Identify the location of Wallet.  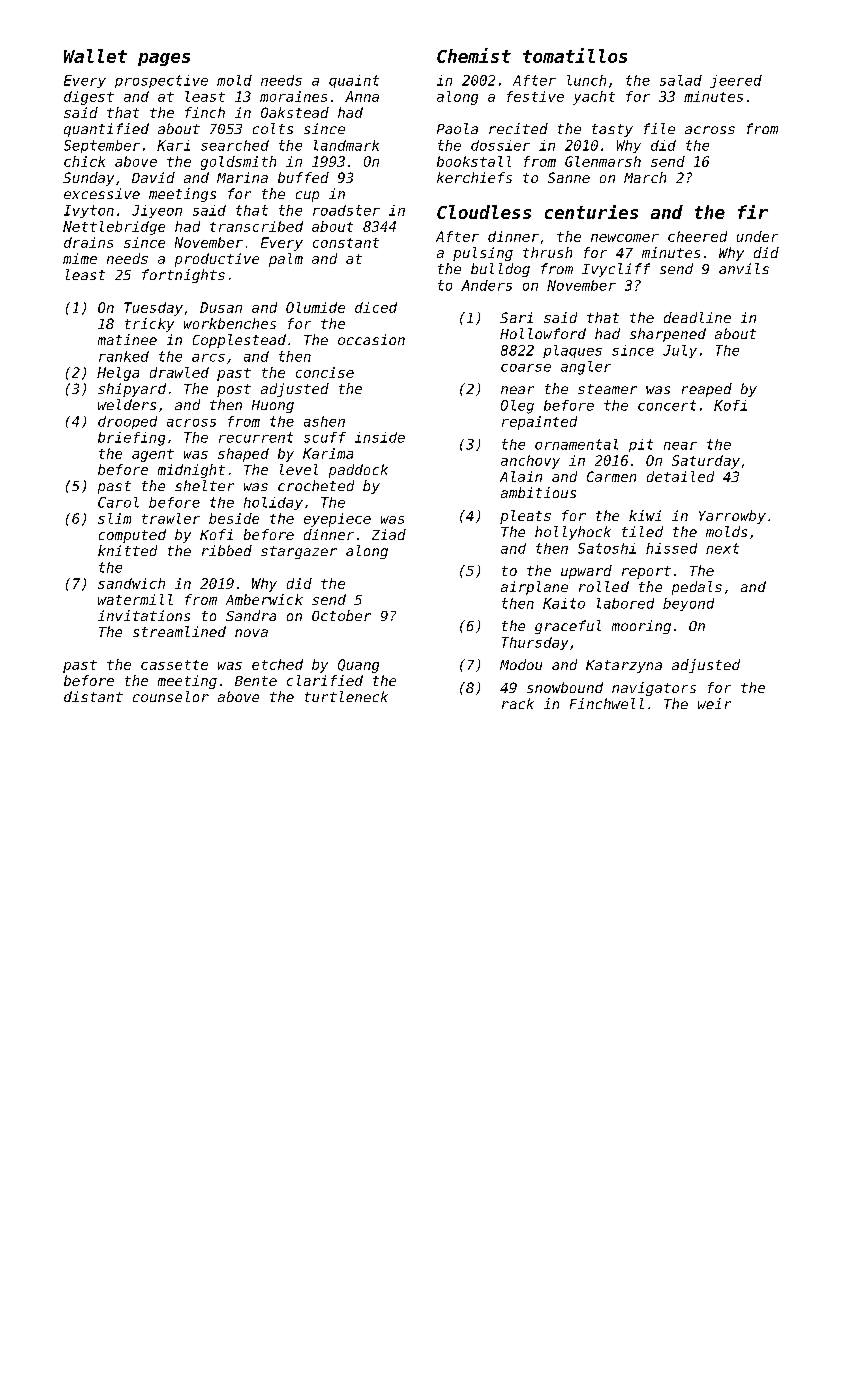
(95, 56).
